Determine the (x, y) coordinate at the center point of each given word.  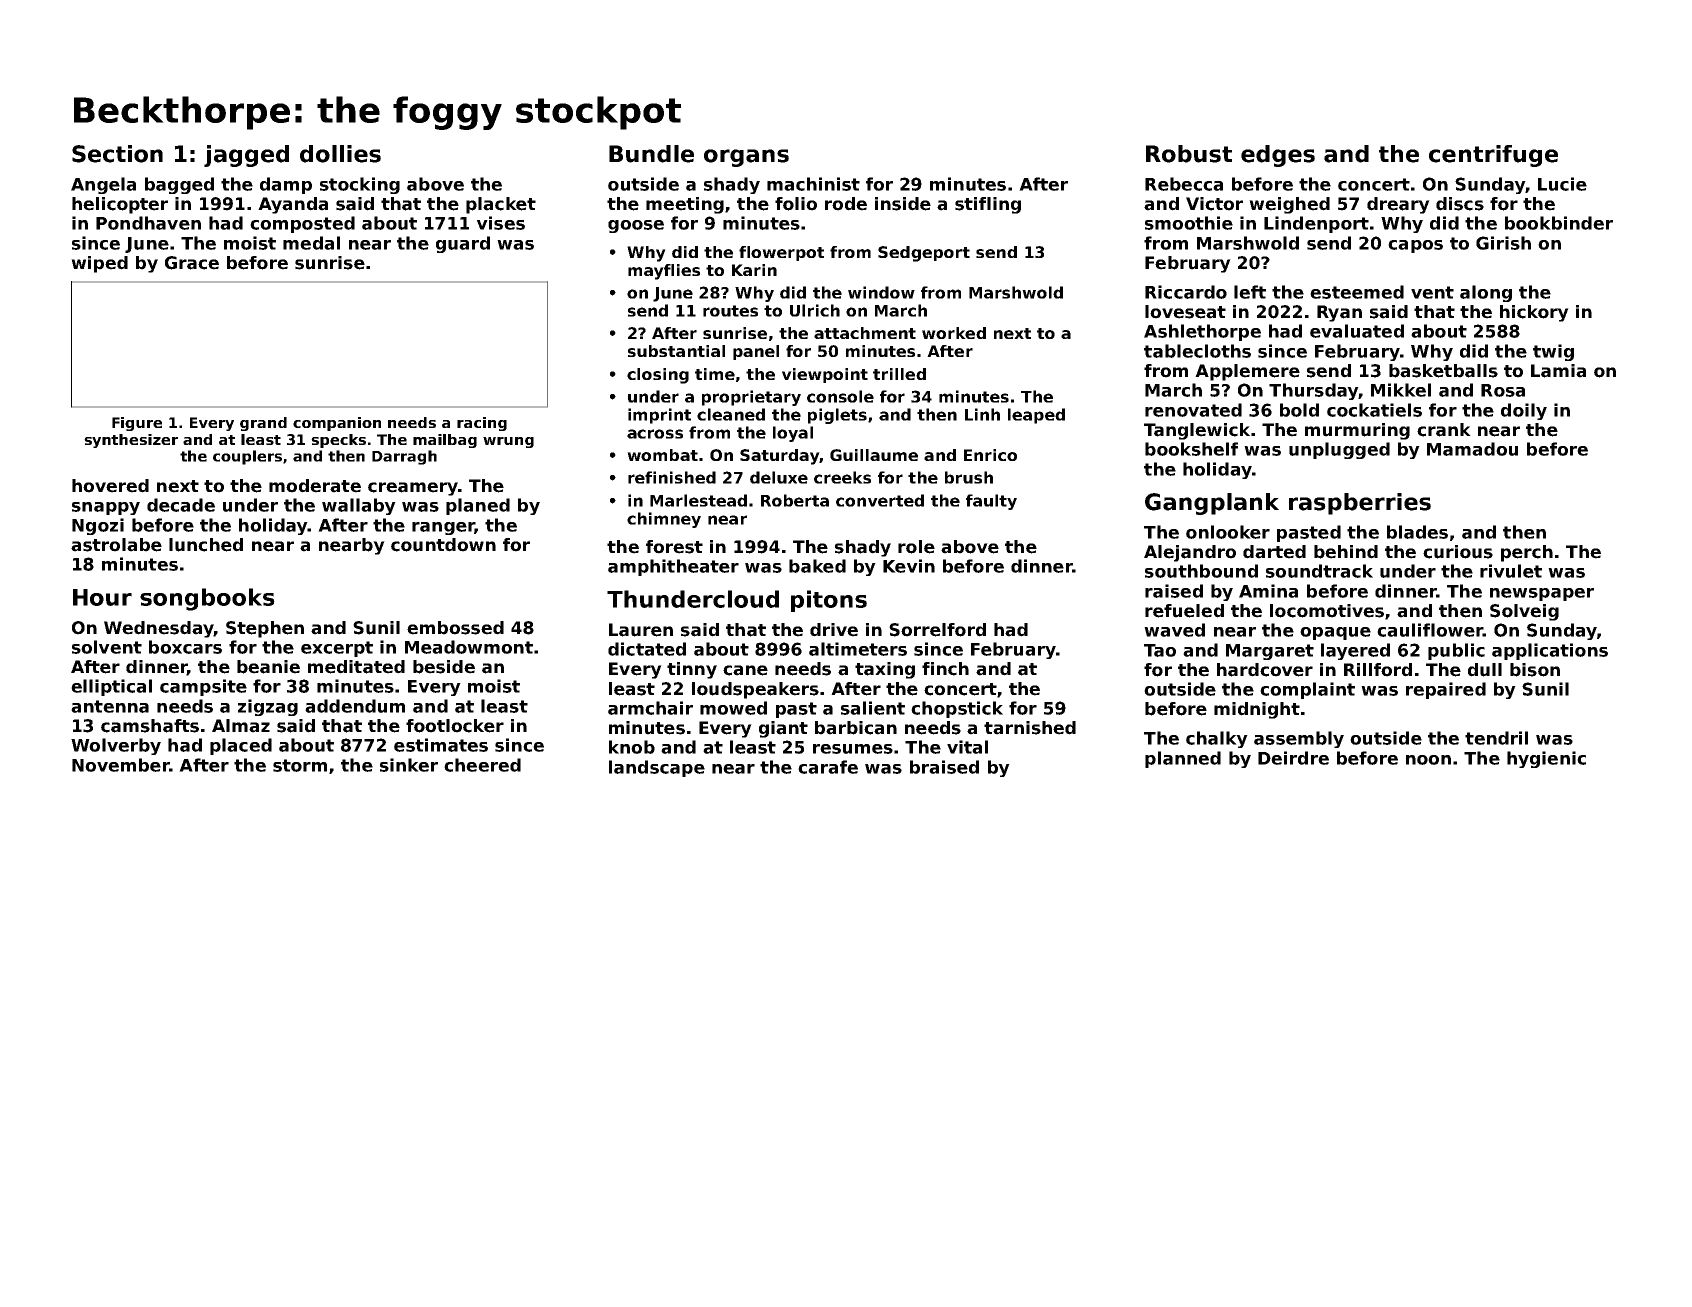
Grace (192, 263)
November (120, 765)
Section (117, 154)
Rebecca (1184, 184)
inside (903, 204)
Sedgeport (924, 254)
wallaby (359, 506)
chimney (664, 520)
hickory (1534, 313)
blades (1417, 532)
